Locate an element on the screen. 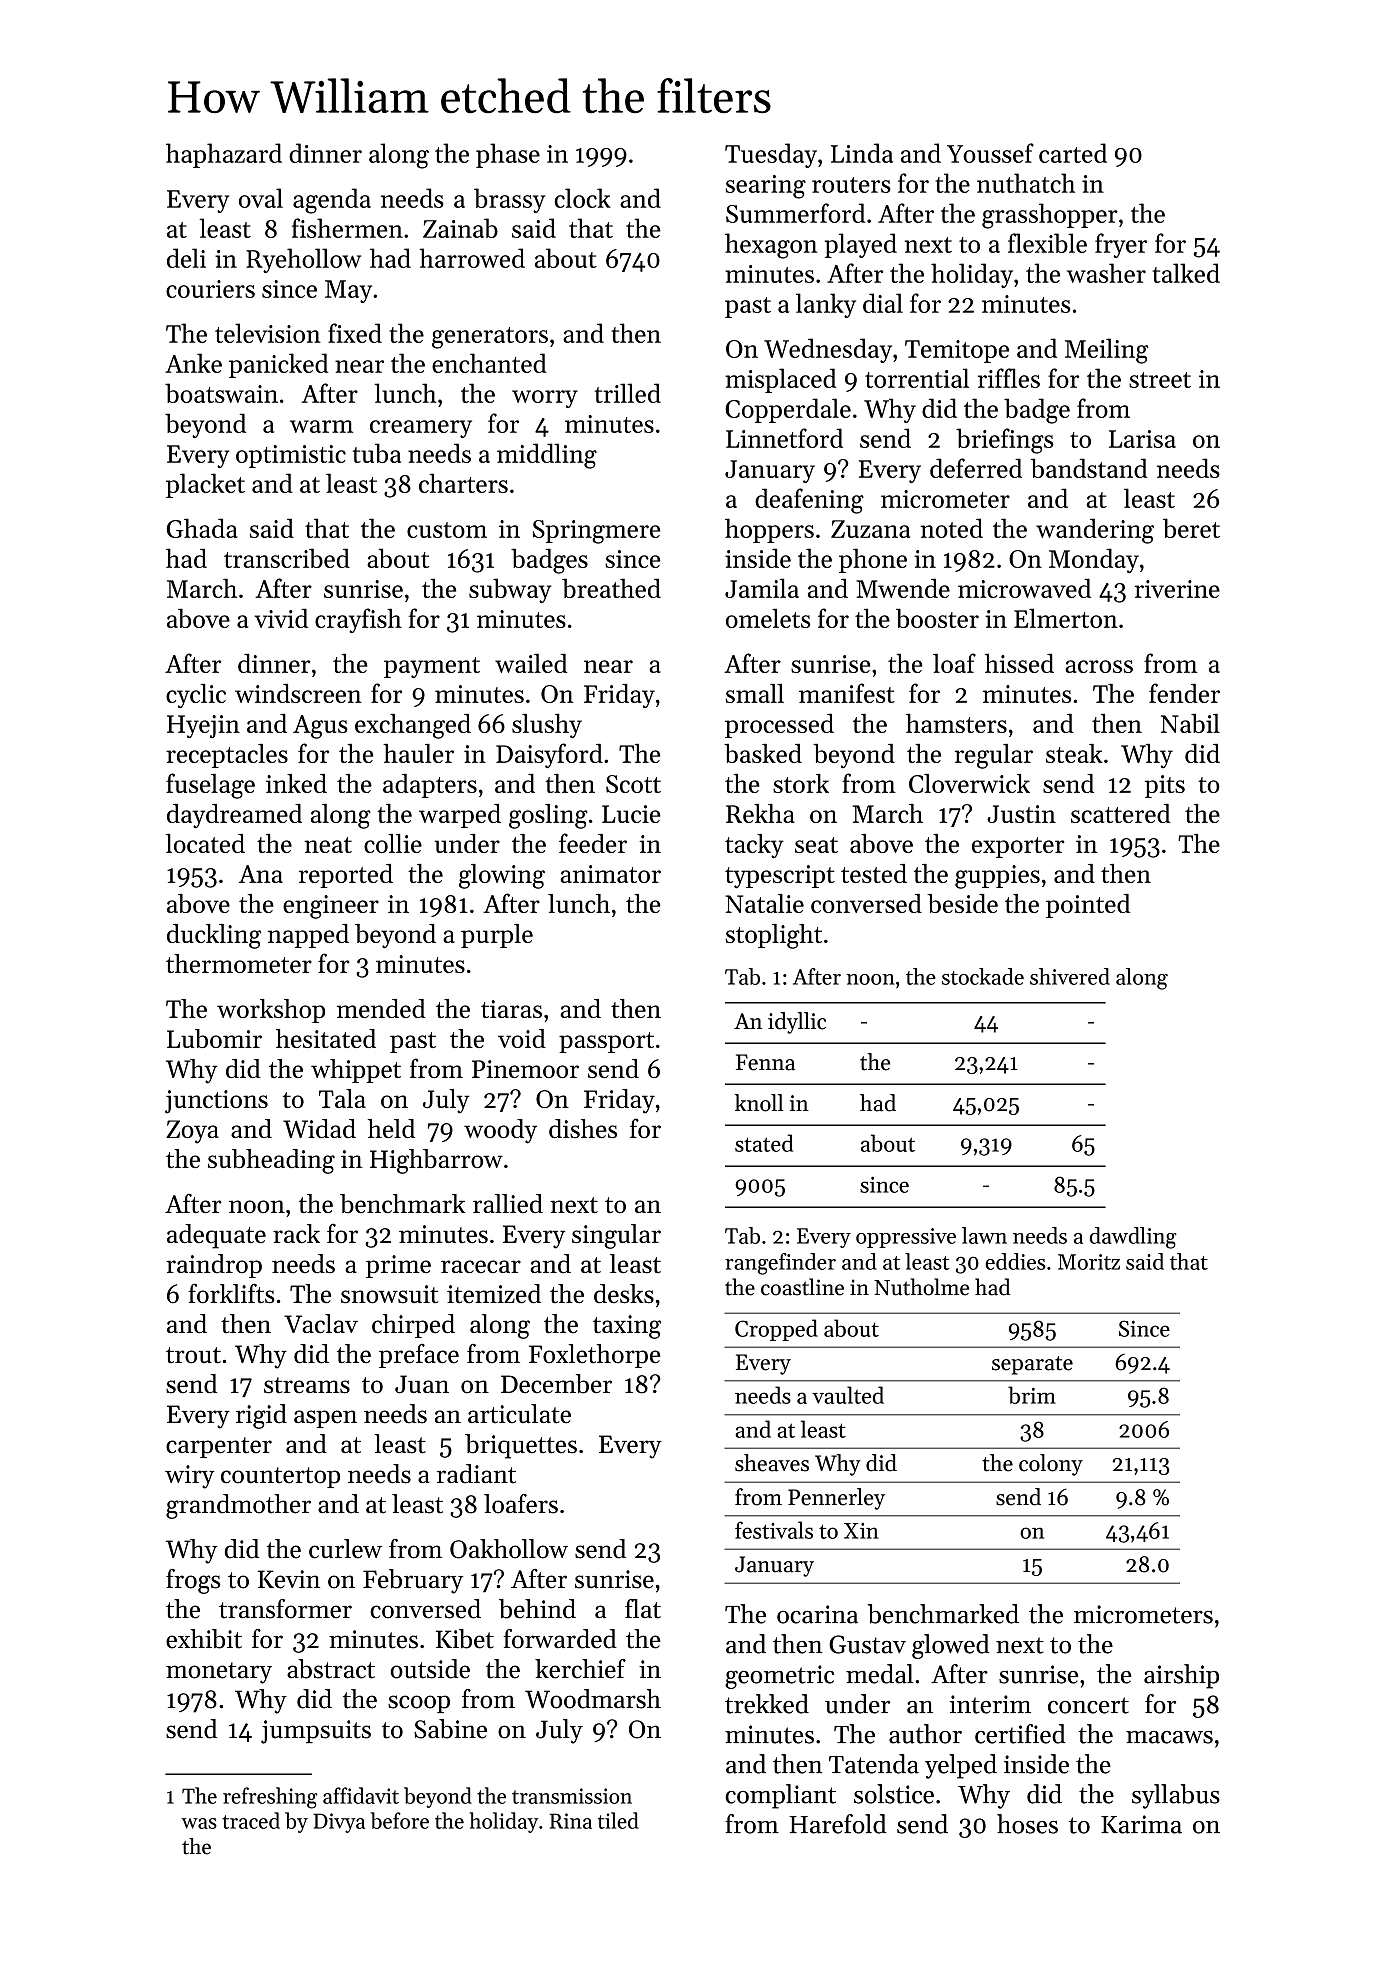 The width and height of the screenshot is (1386, 1969). cyclic is located at coordinates (196, 695).
